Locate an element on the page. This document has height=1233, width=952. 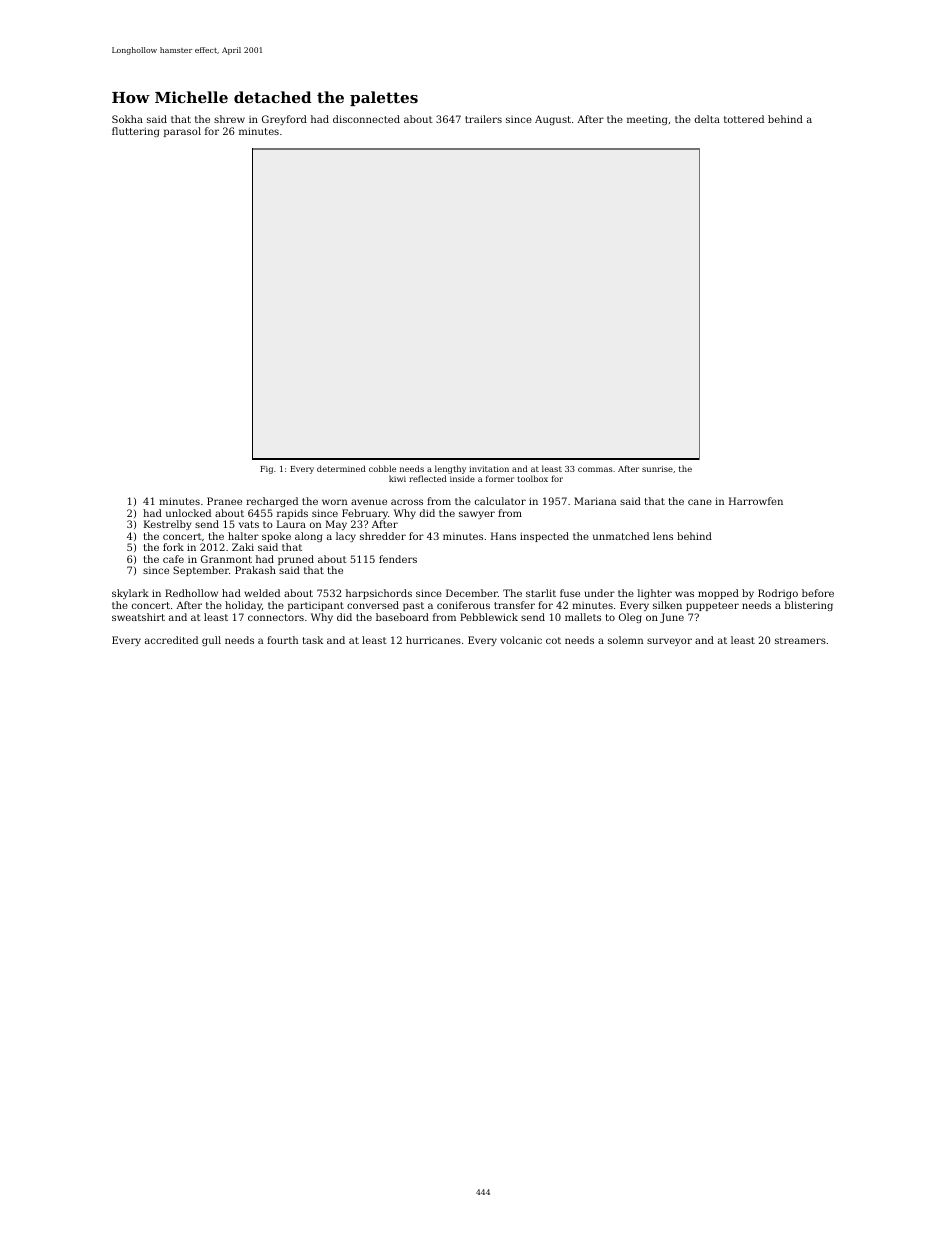
parasol is located at coordinates (182, 132).
